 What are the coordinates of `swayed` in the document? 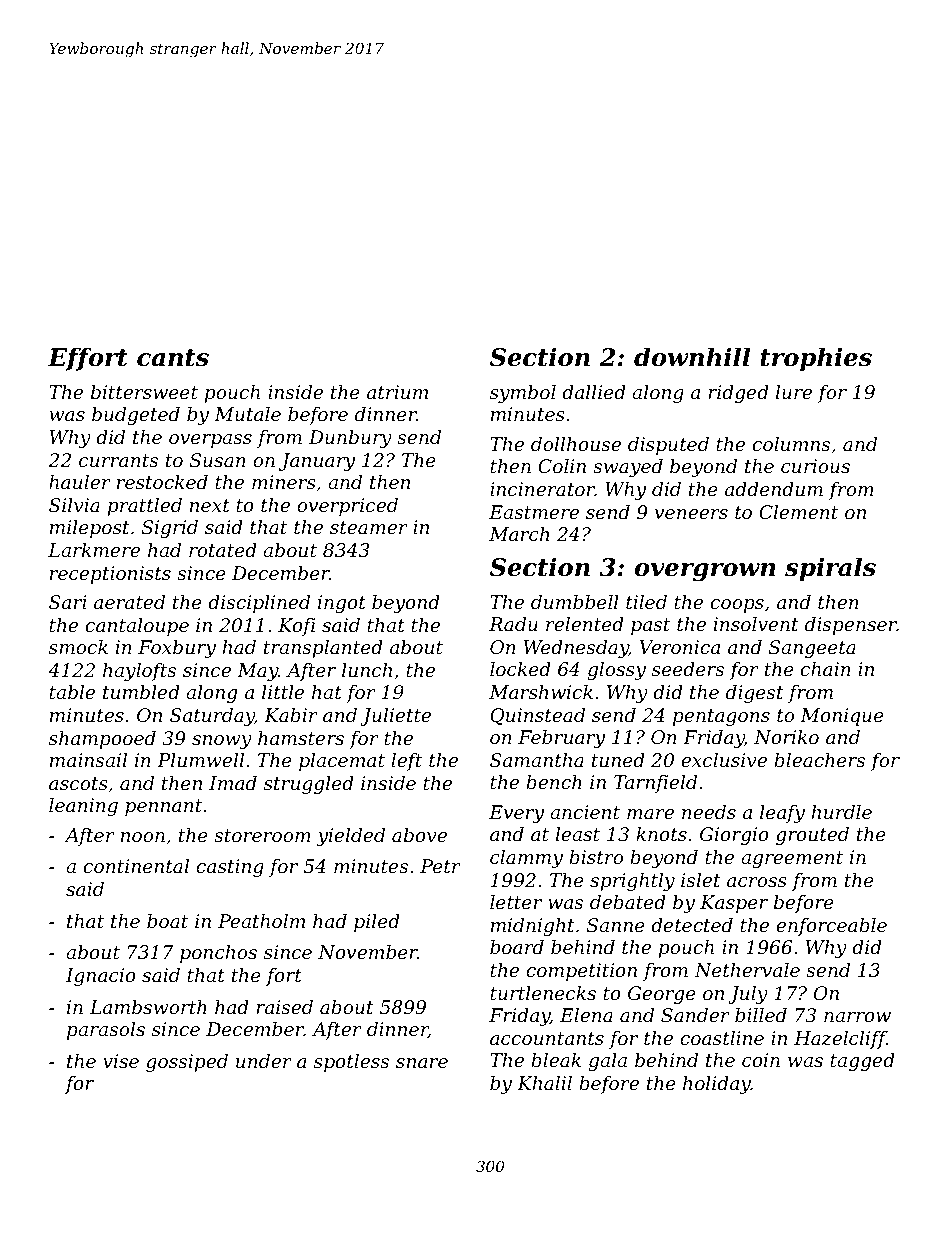 It's located at (628, 468).
